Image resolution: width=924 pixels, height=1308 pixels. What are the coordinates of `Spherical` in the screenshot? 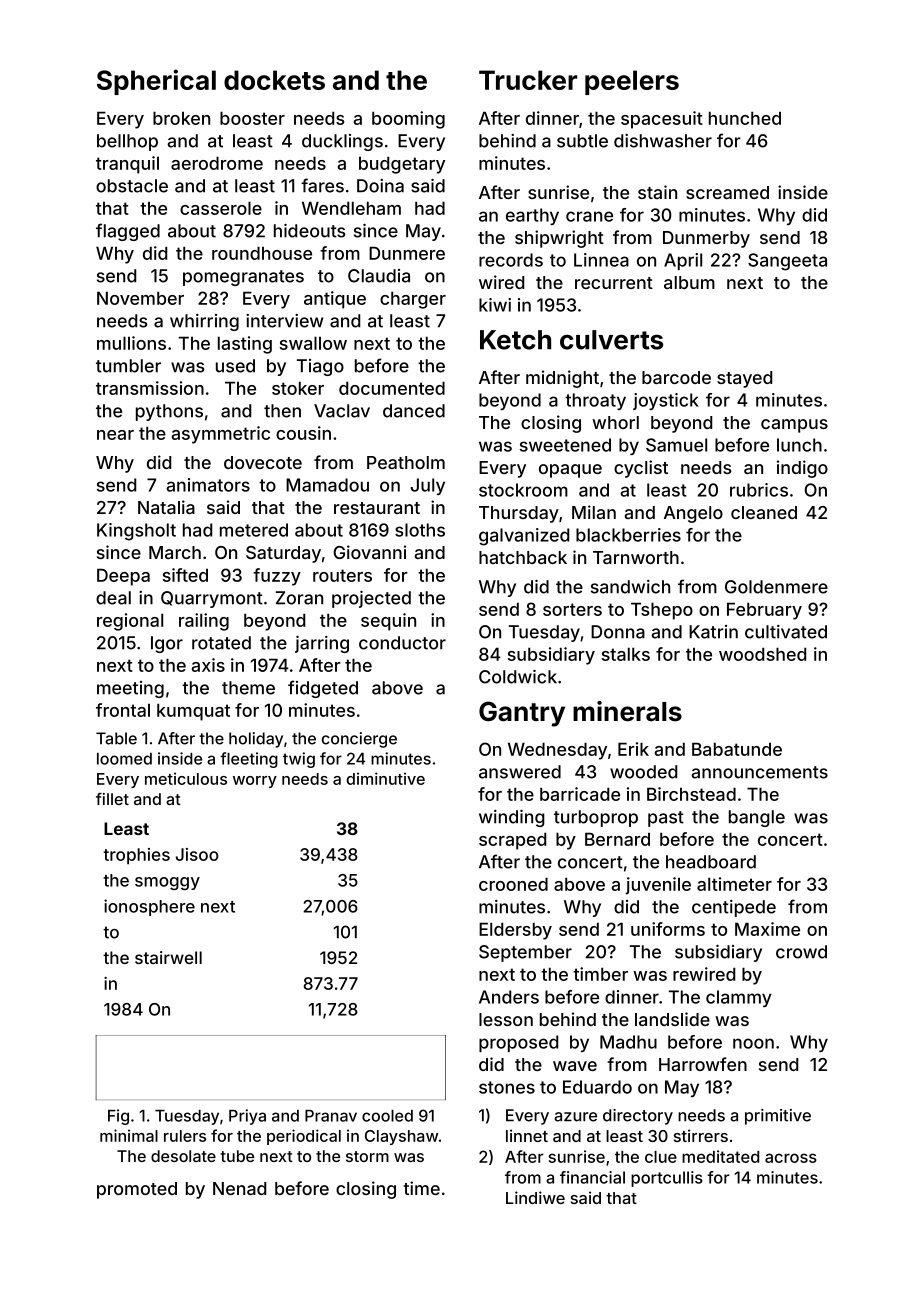 It's located at (156, 82).
